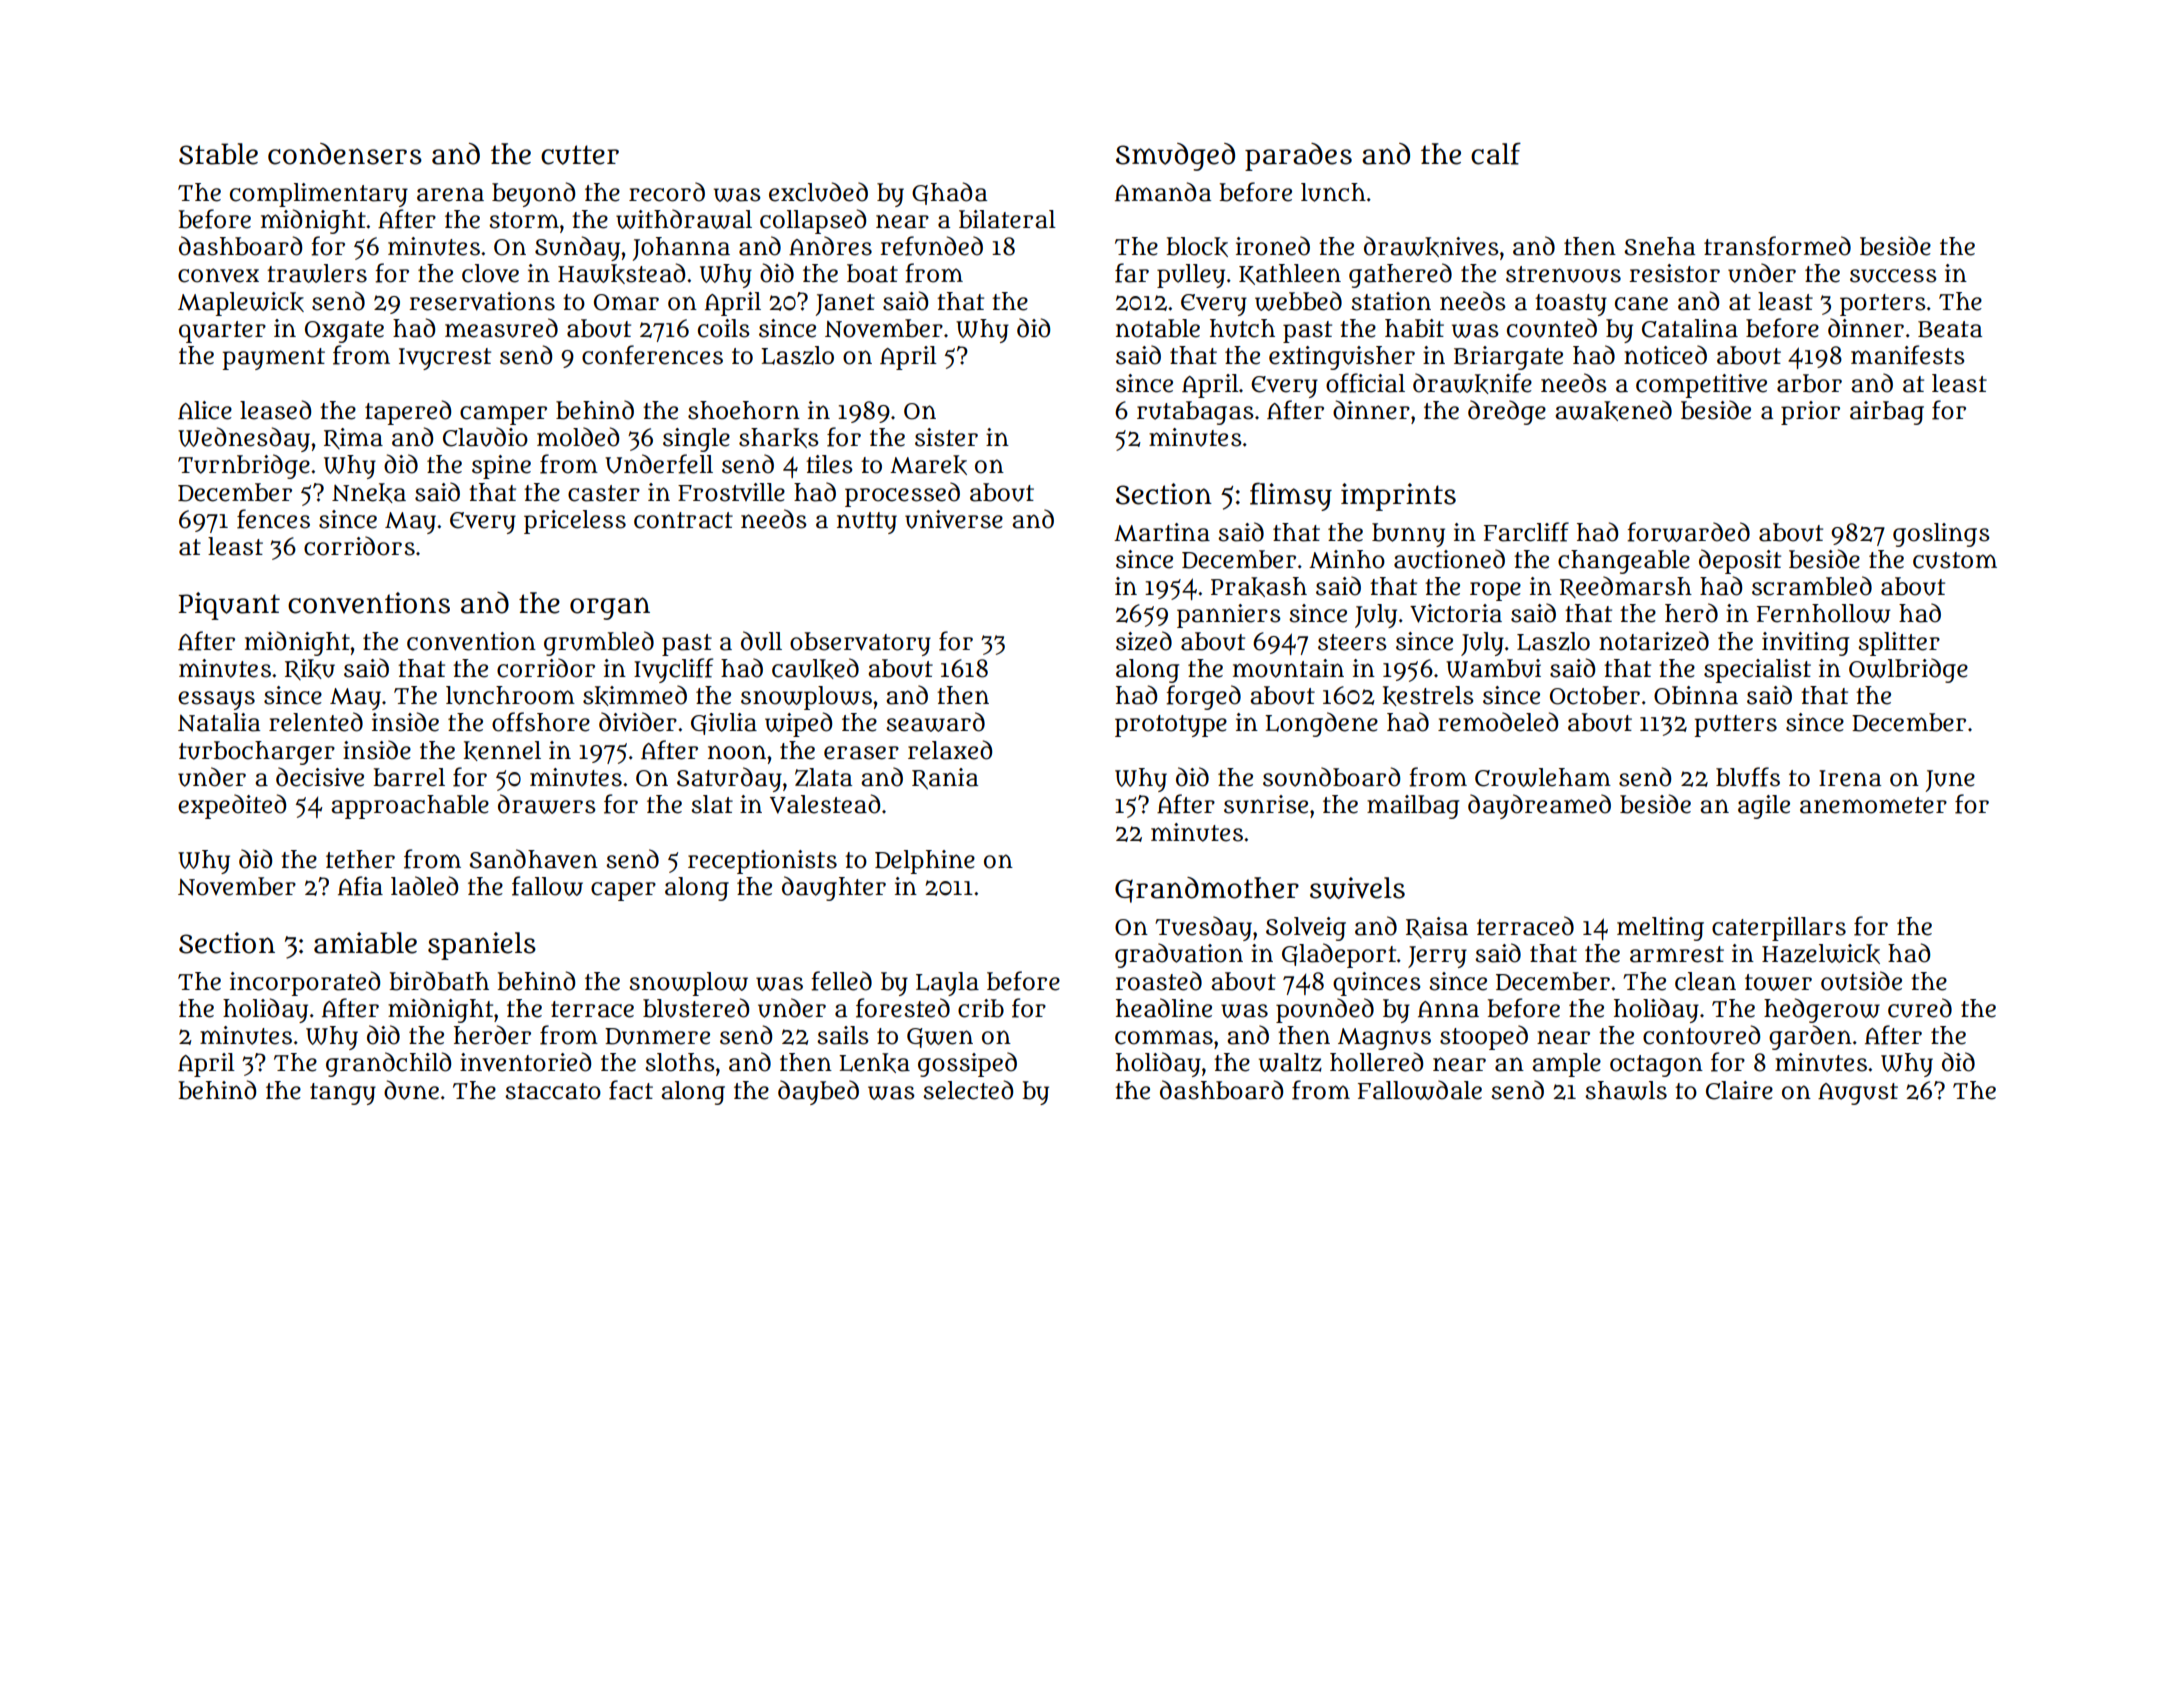 The height and width of the screenshot is (1683, 2178). I want to click on calf, so click(1496, 153).
